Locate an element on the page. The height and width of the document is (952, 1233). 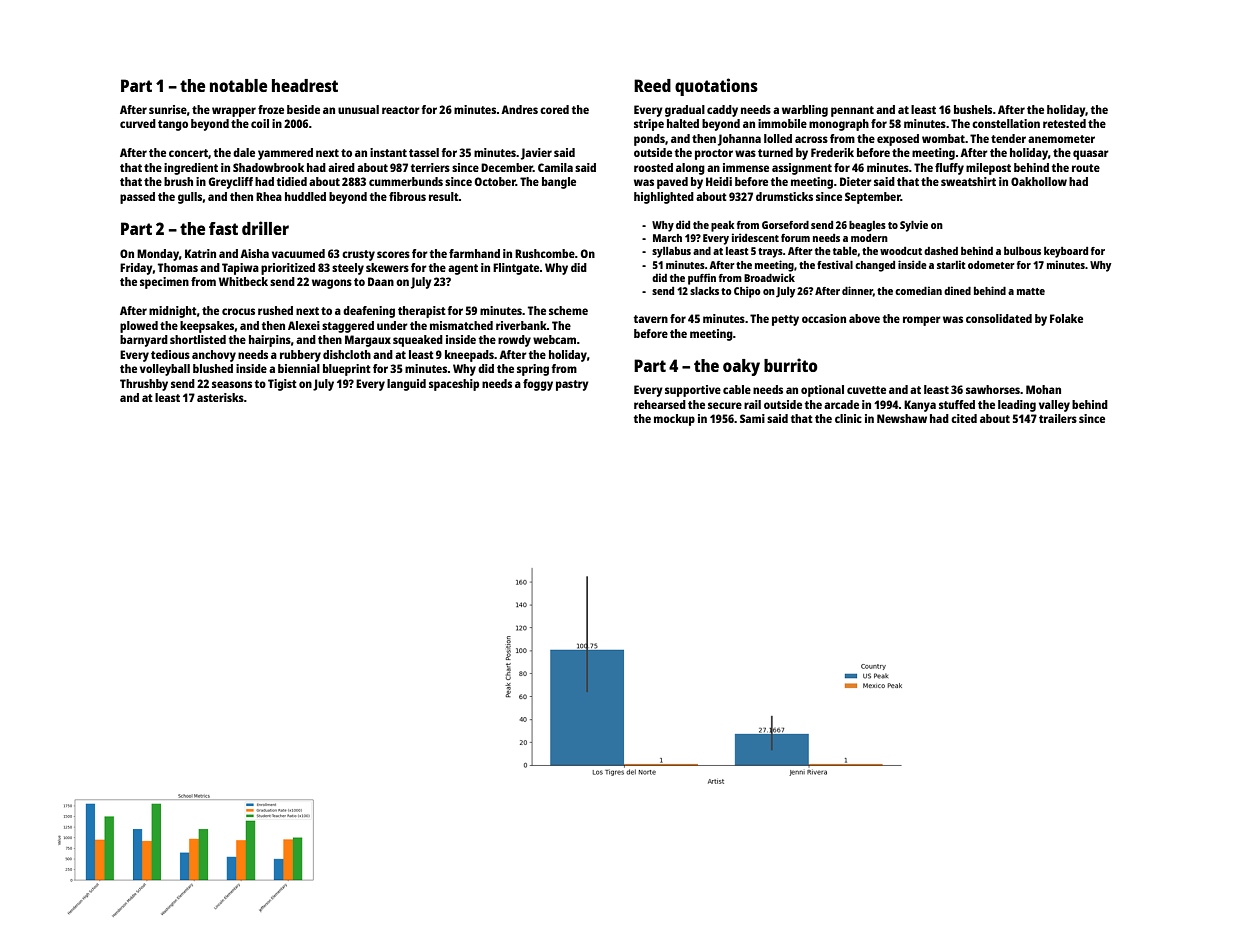
asterisks is located at coordinates (220, 397).
